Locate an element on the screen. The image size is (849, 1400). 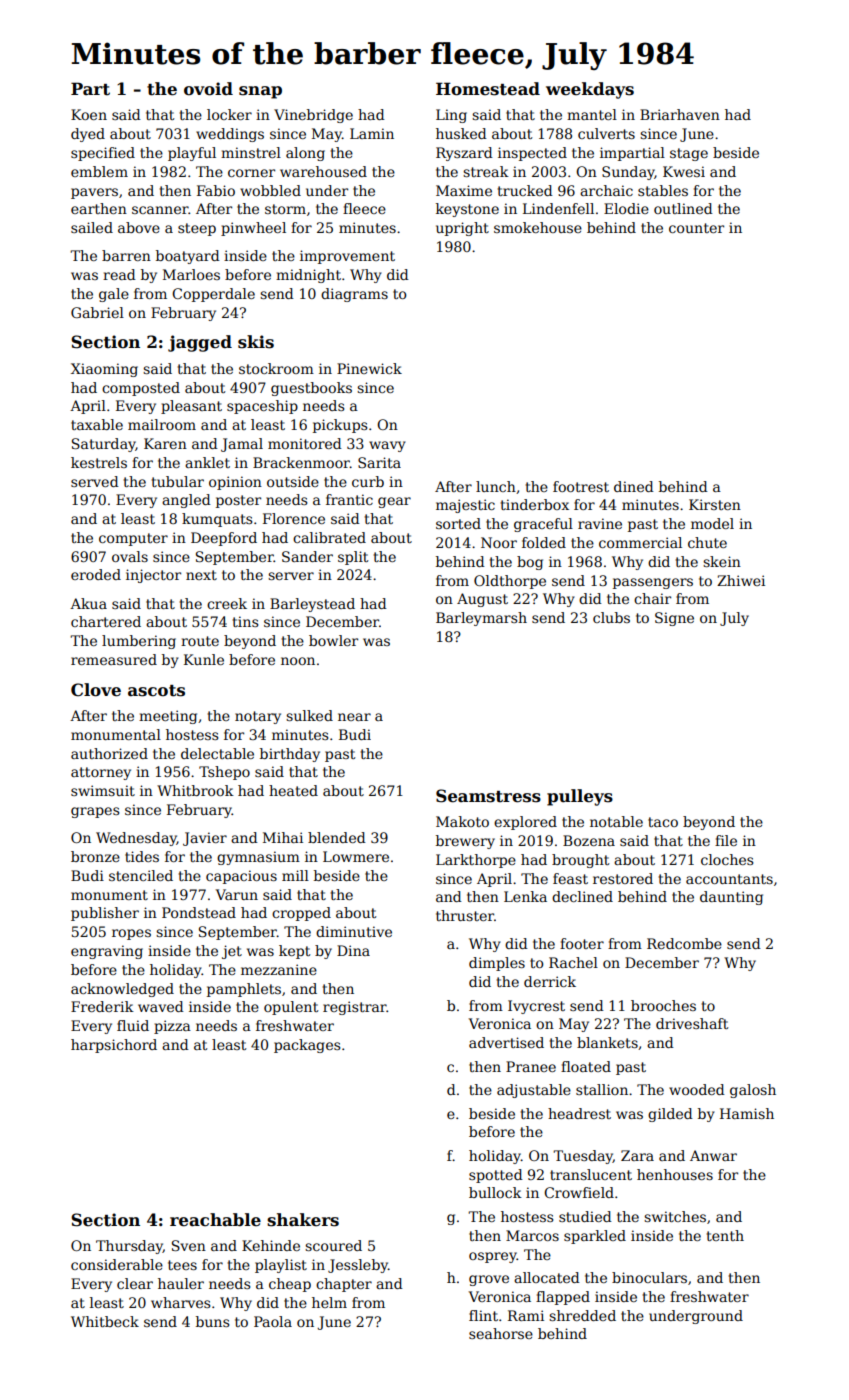
file is located at coordinates (726, 840).
